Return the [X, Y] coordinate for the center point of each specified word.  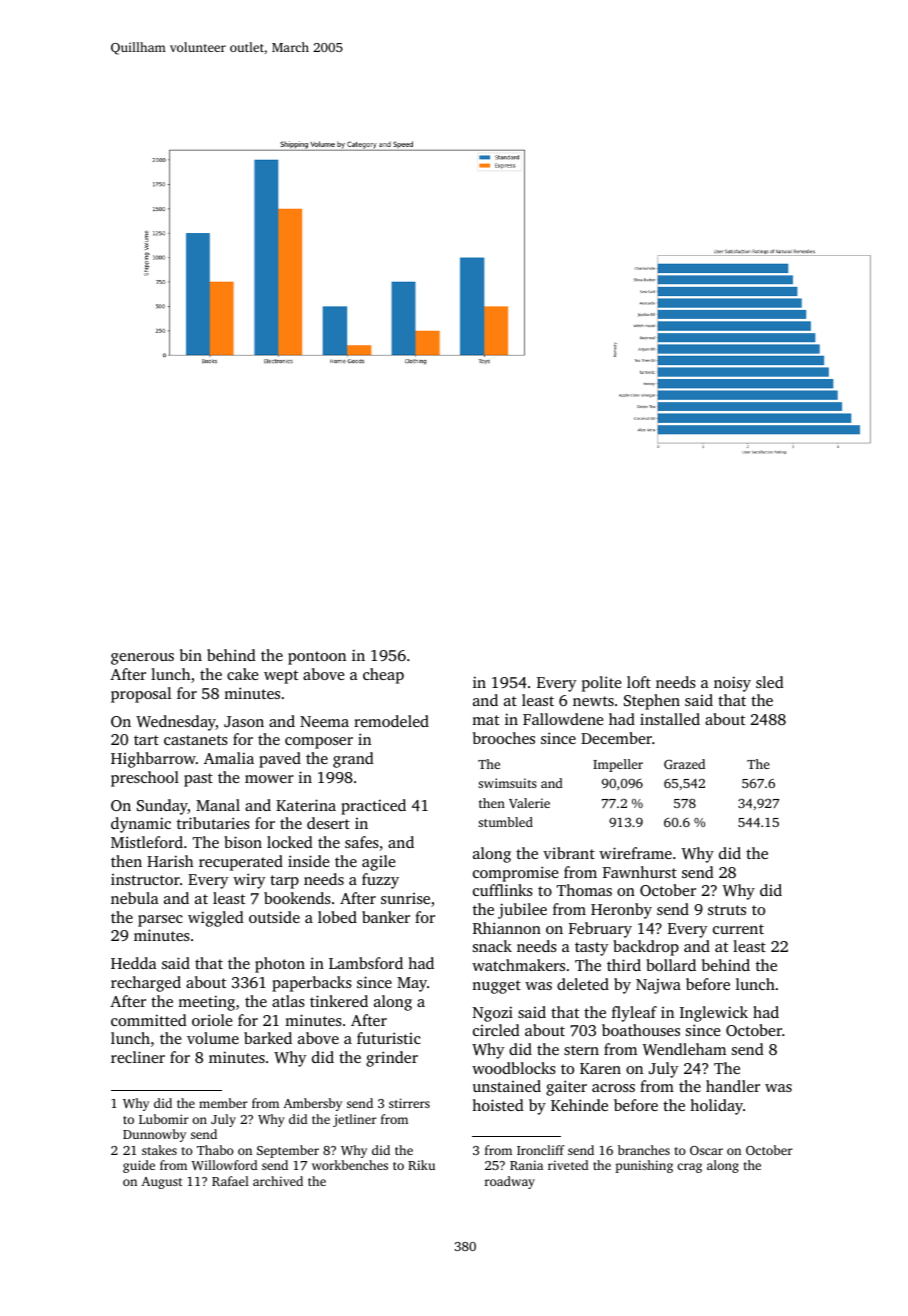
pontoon [317, 658]
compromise [516, 874]
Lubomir [164, 1119]
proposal [141, 695]
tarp [284, 882]
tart [146, 740]
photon [280, 965]
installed [670, 719]
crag [689, 1168]
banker [386, 917]
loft [639, 682]
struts [727, 910]
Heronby [621, 911]
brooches [504, 738]
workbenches [350, 1165]
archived [278, 1181]
